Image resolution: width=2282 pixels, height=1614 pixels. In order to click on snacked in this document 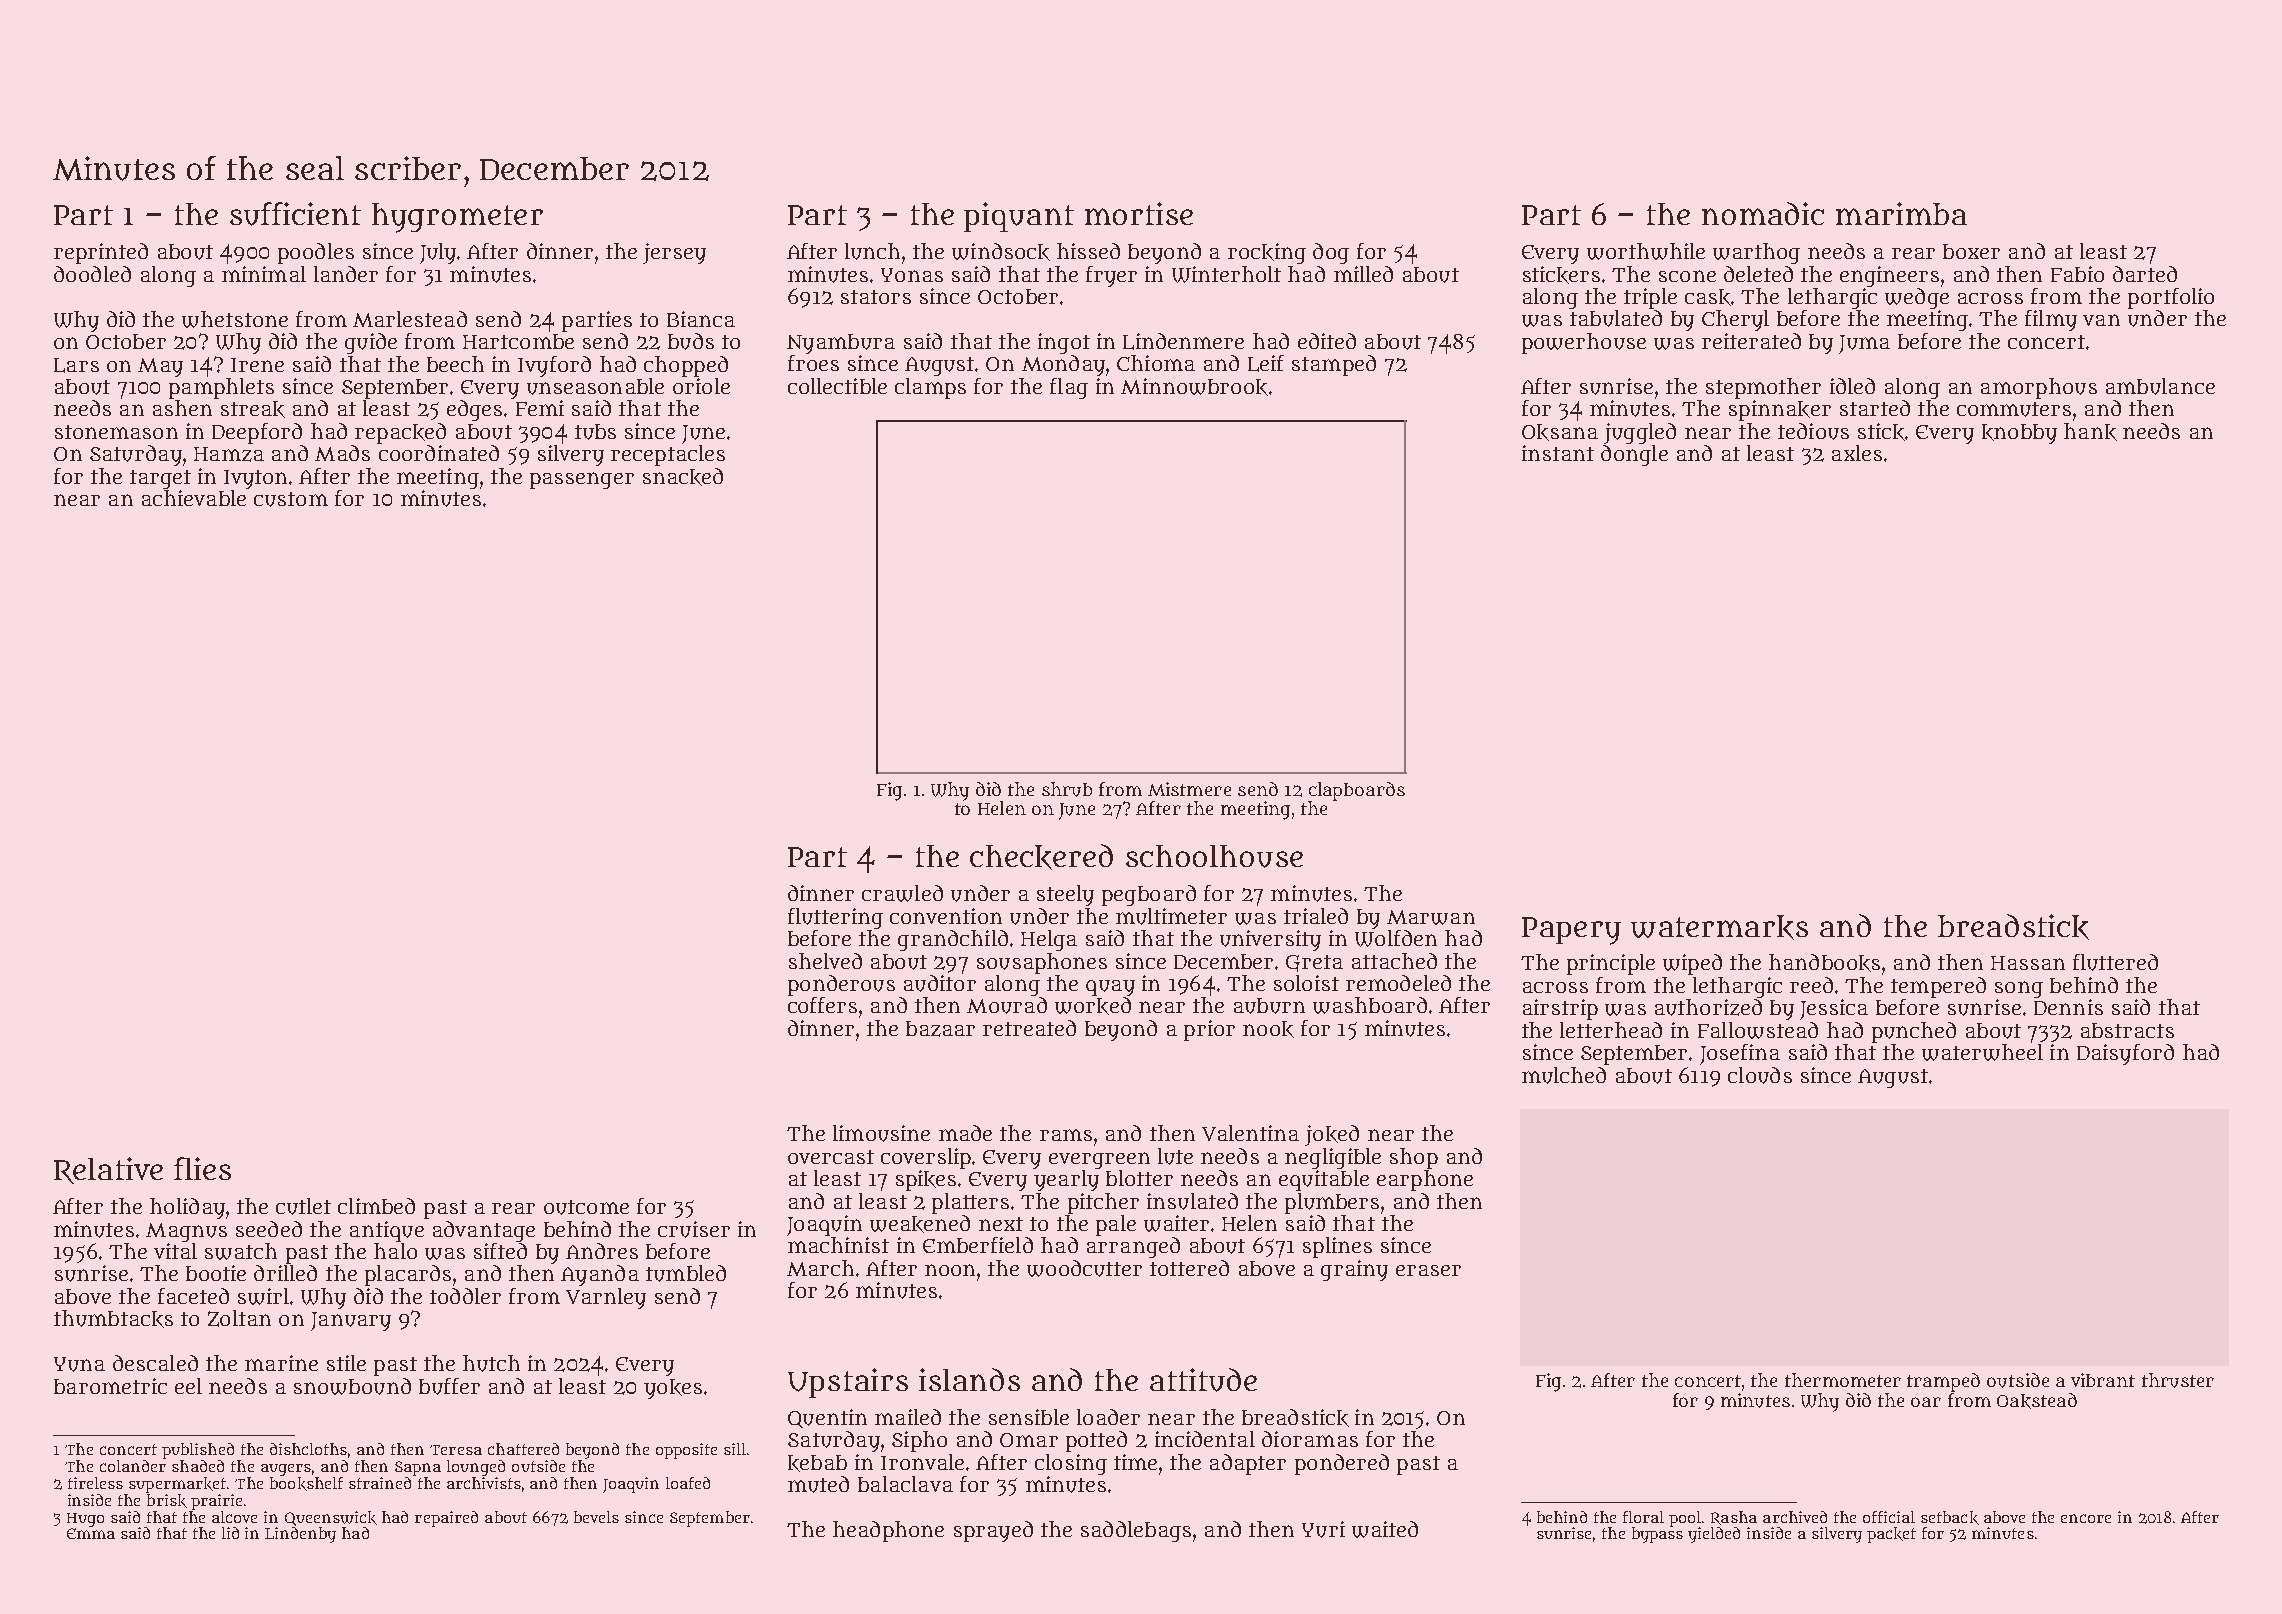, I will do `click(683, 477)`.
